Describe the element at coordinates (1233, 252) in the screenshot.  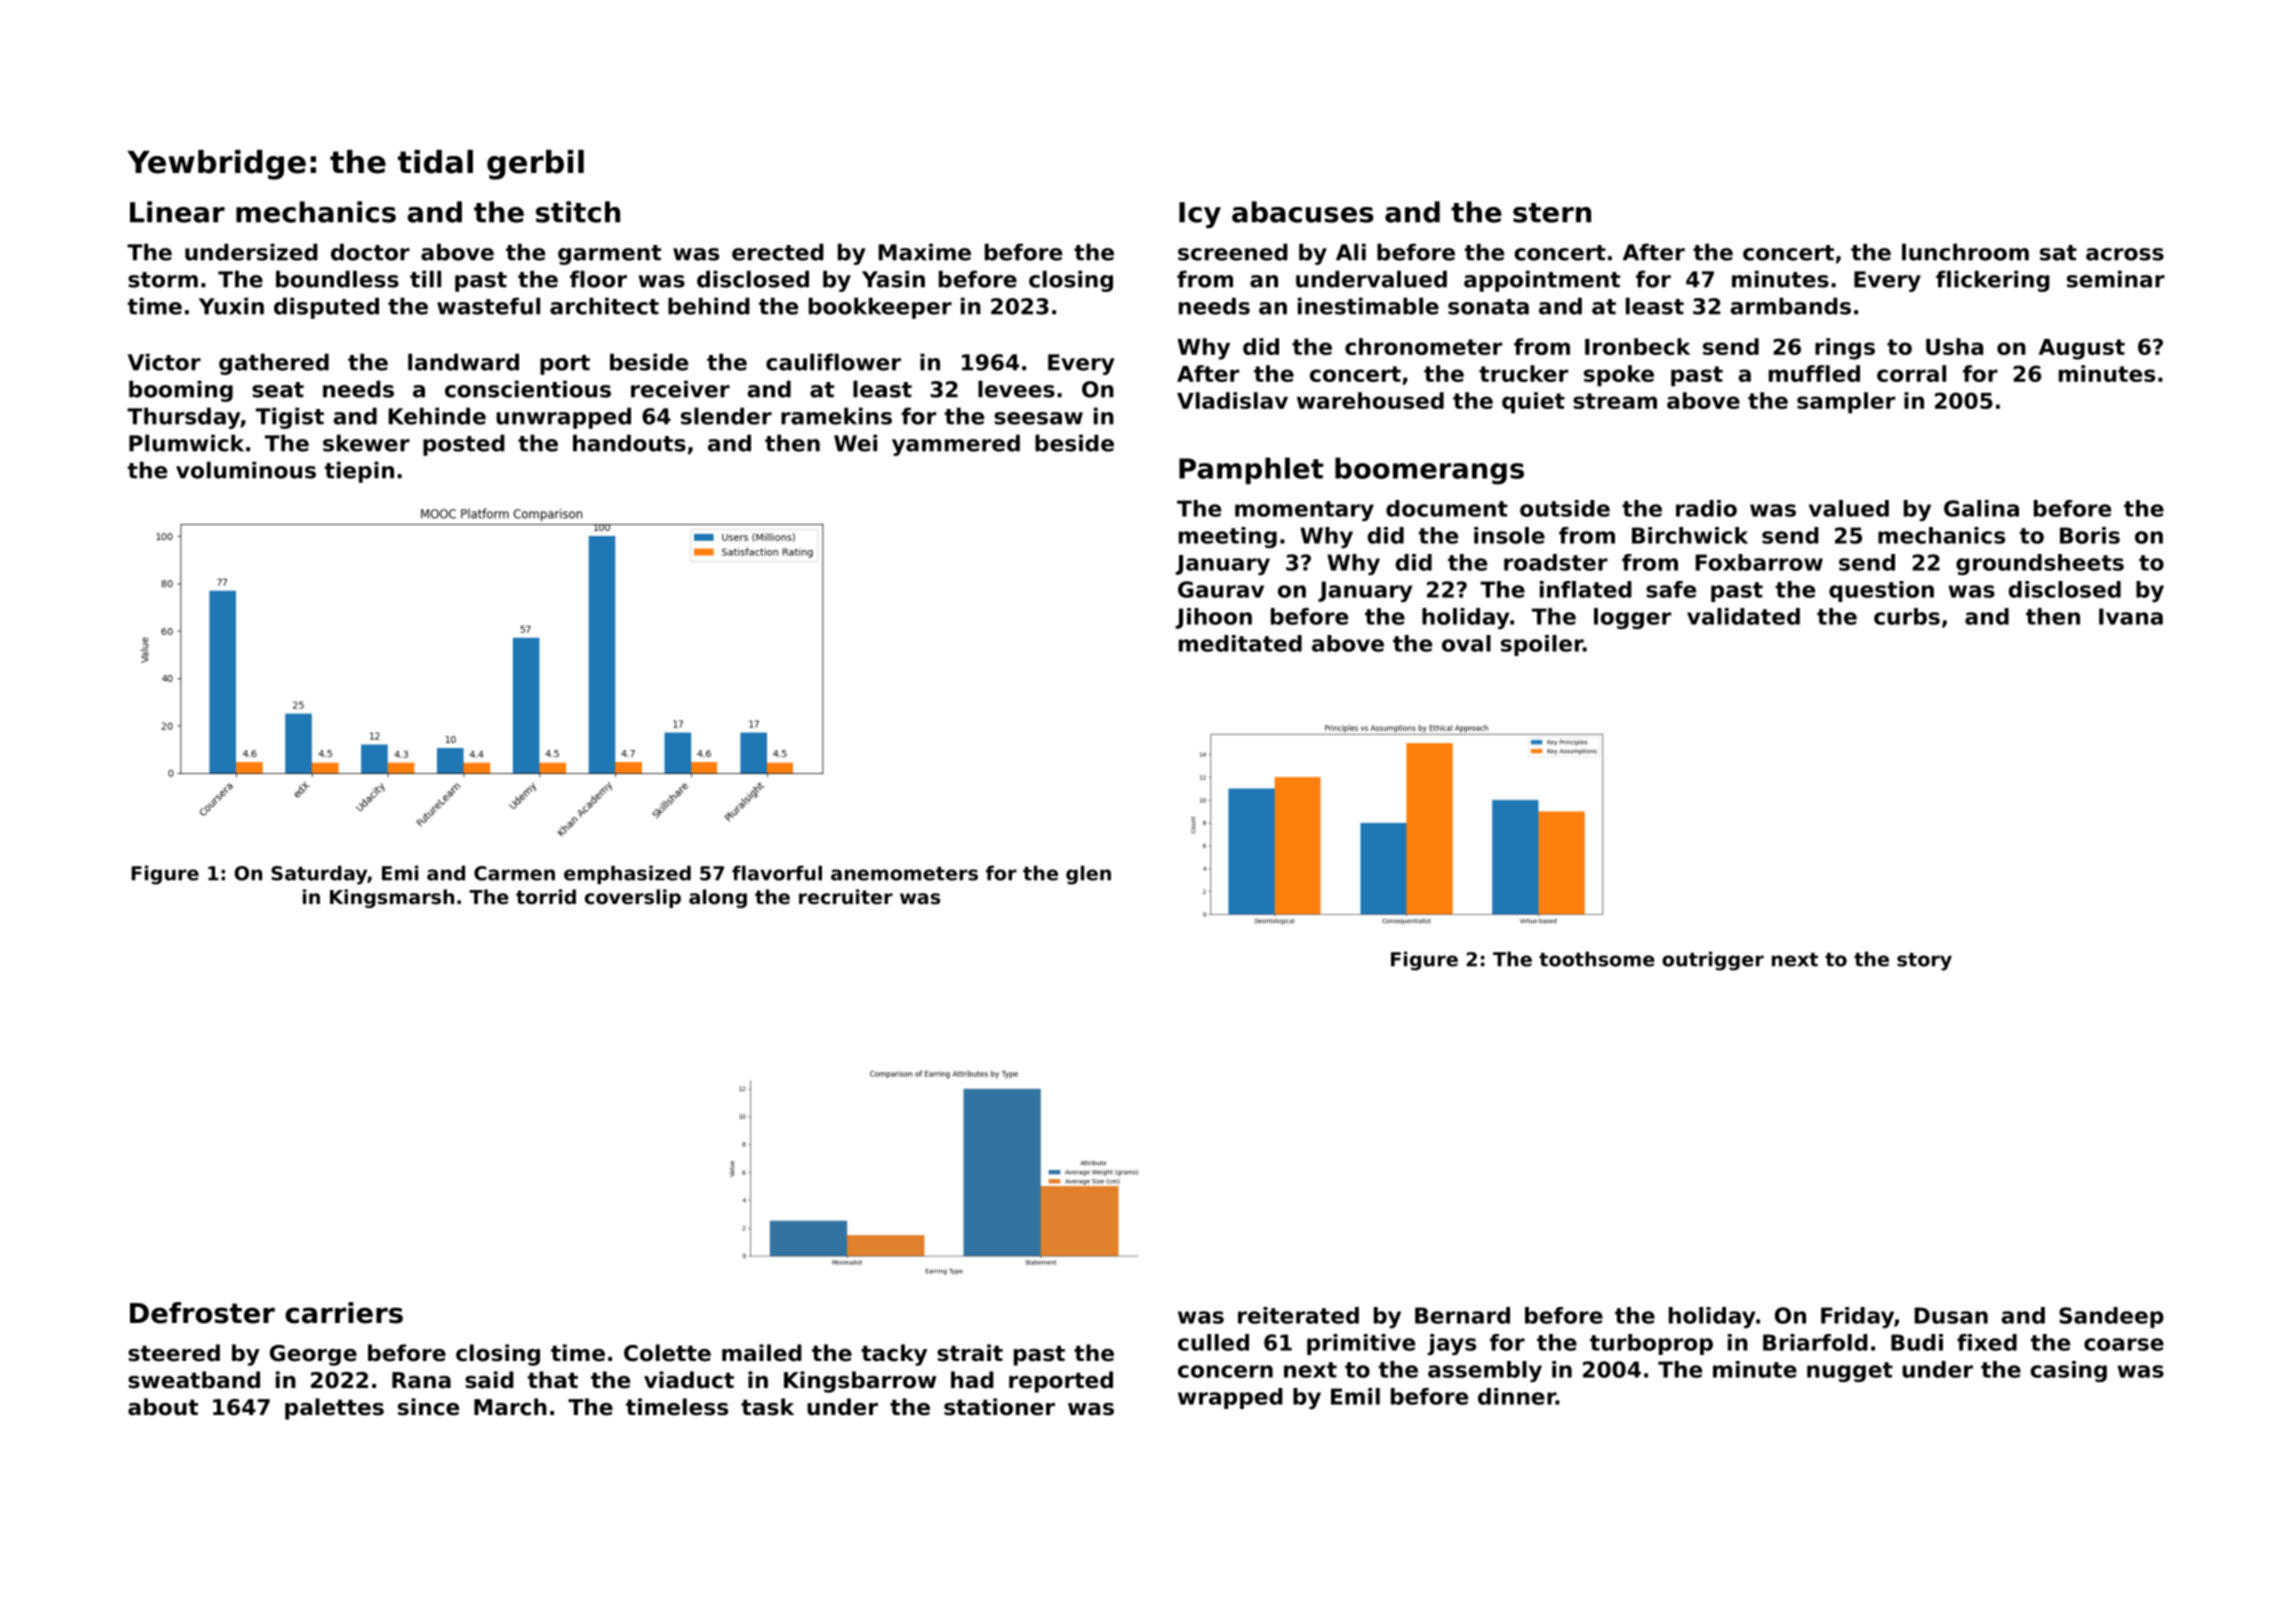
I see `screened` at that location.
